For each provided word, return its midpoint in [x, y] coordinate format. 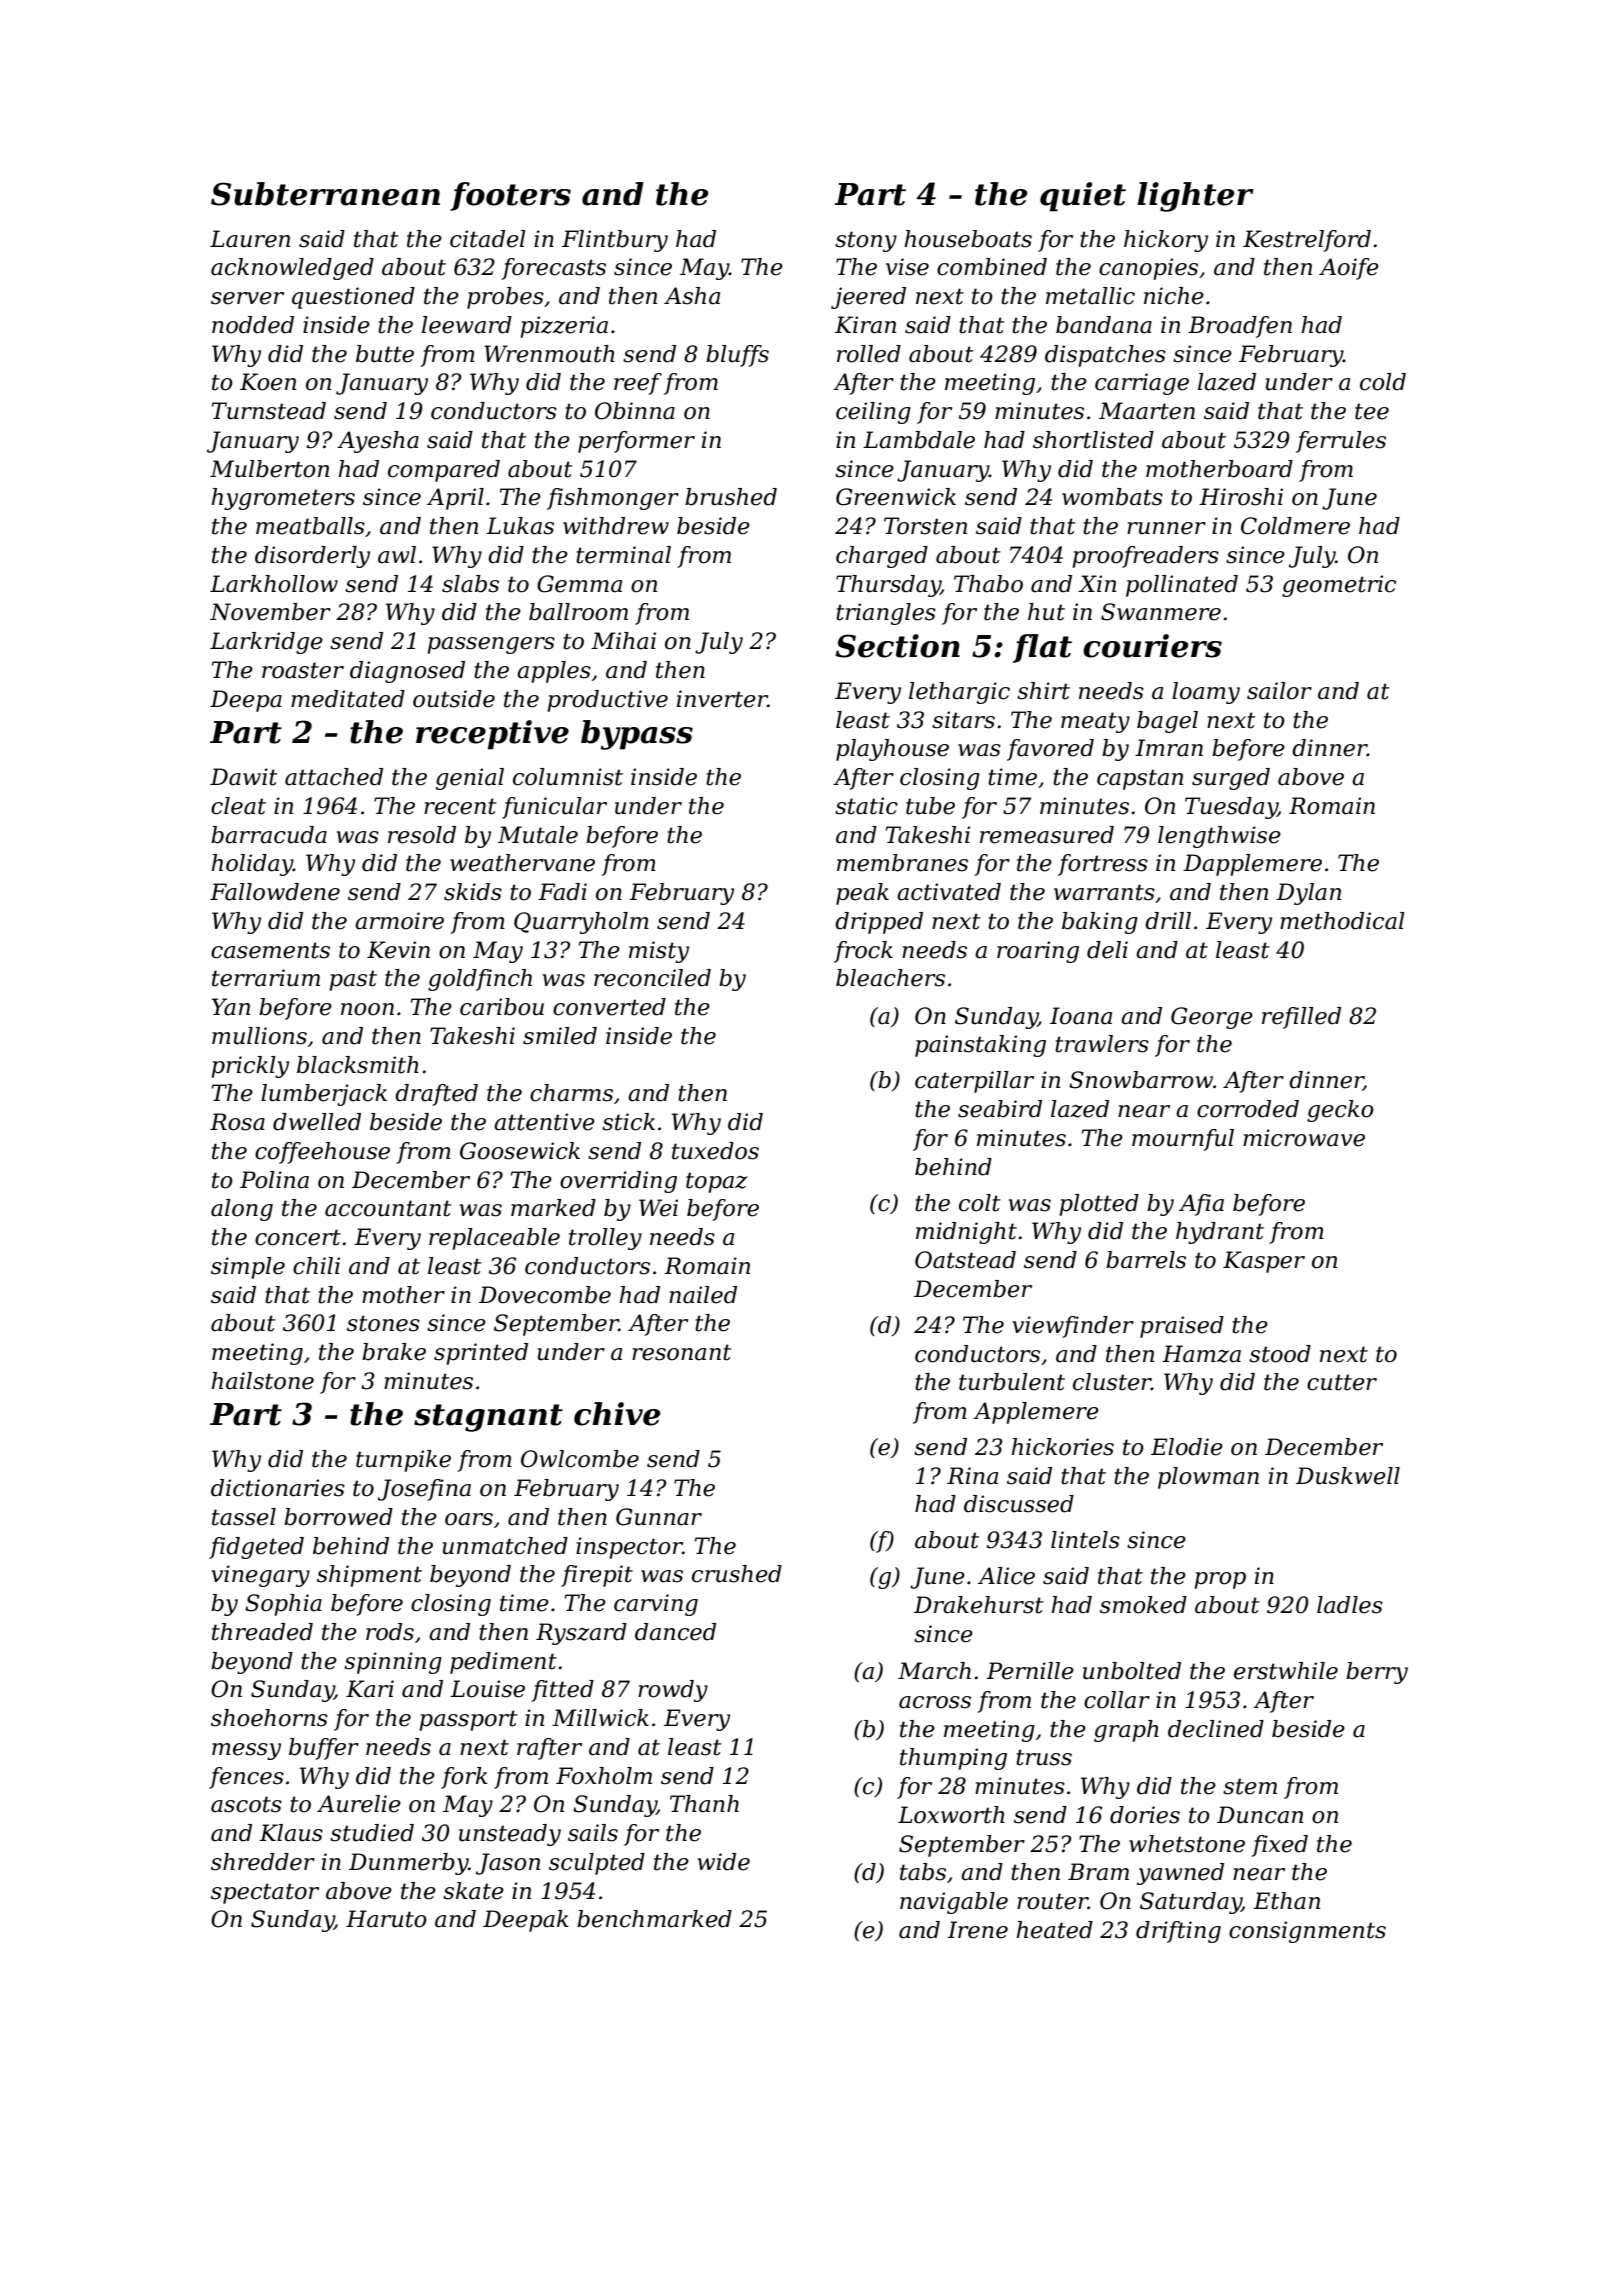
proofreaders [1146, 557]
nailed [703, 1295]
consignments [1307, 1932]
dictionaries [278, 1488]
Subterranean [325, 194]
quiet [1083, 197]
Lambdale [919, 440]
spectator [265, 1893]
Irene [977, 1930]
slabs [470, 584]
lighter [1195, 197]
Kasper [1264, 1262]
